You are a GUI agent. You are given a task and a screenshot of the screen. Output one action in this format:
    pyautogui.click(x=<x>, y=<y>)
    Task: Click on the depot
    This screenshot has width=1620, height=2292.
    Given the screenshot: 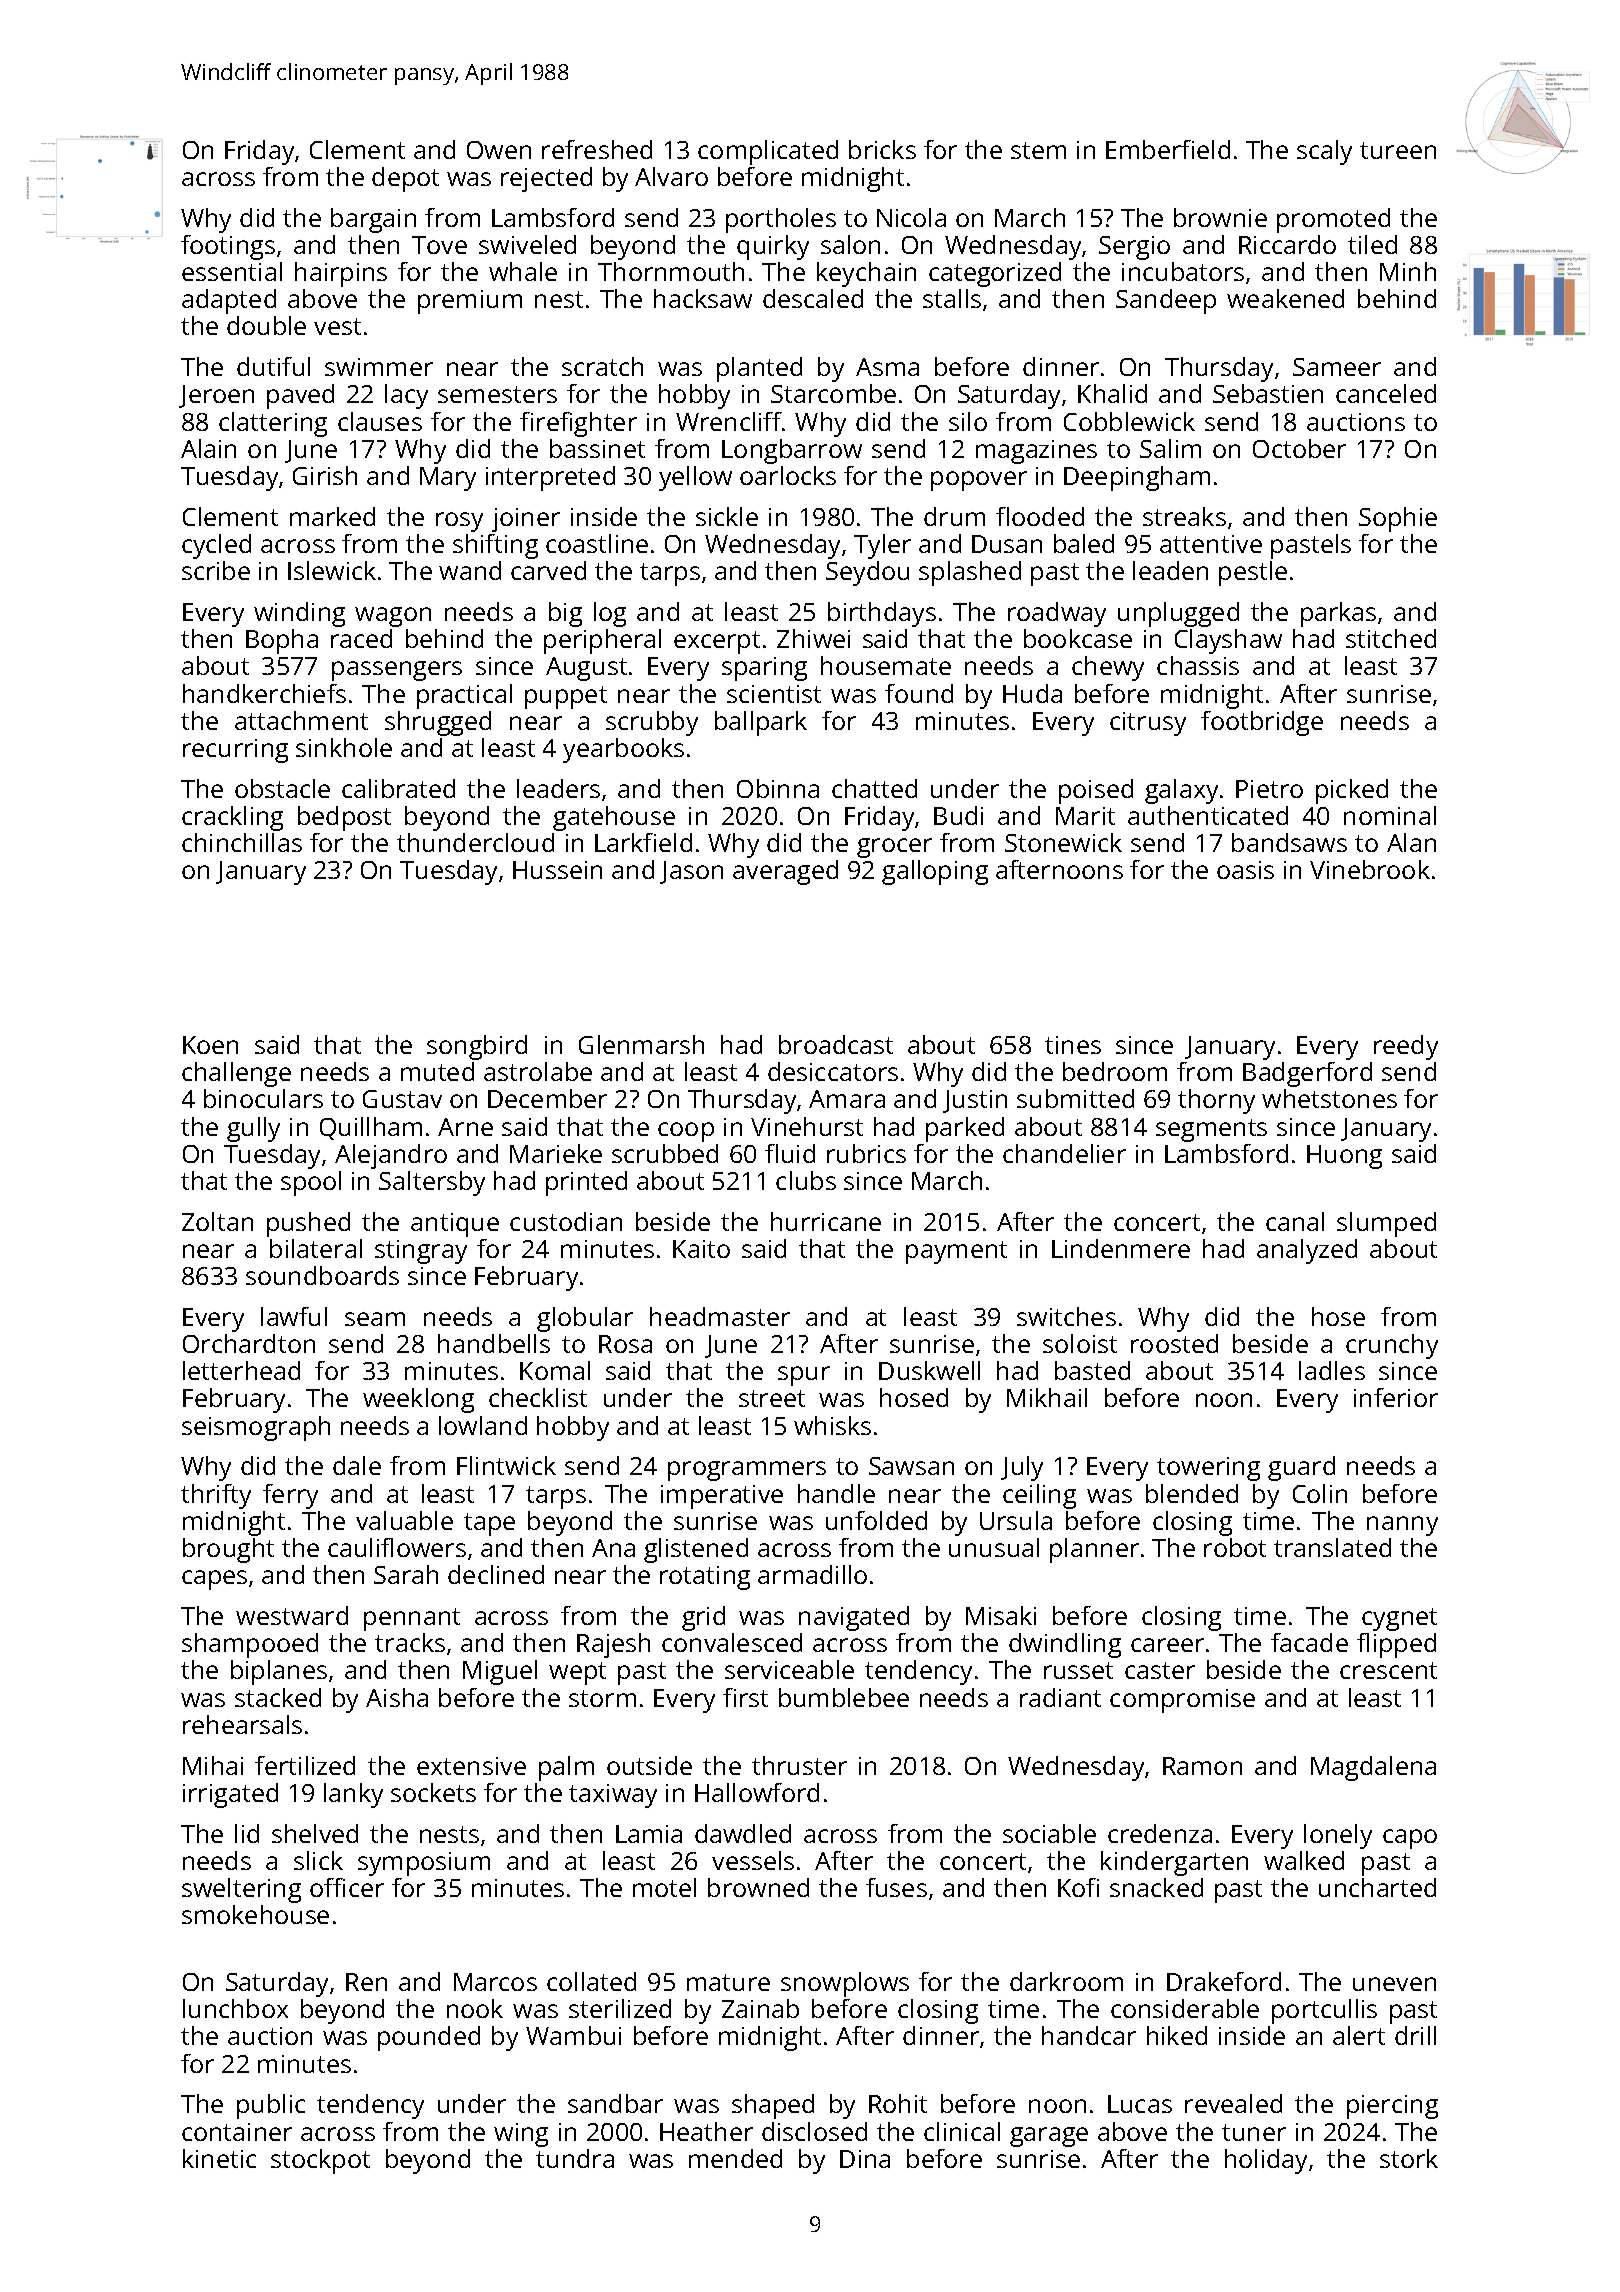 What is the action you would take?
    pyautogui.click(x=405, y=179)
